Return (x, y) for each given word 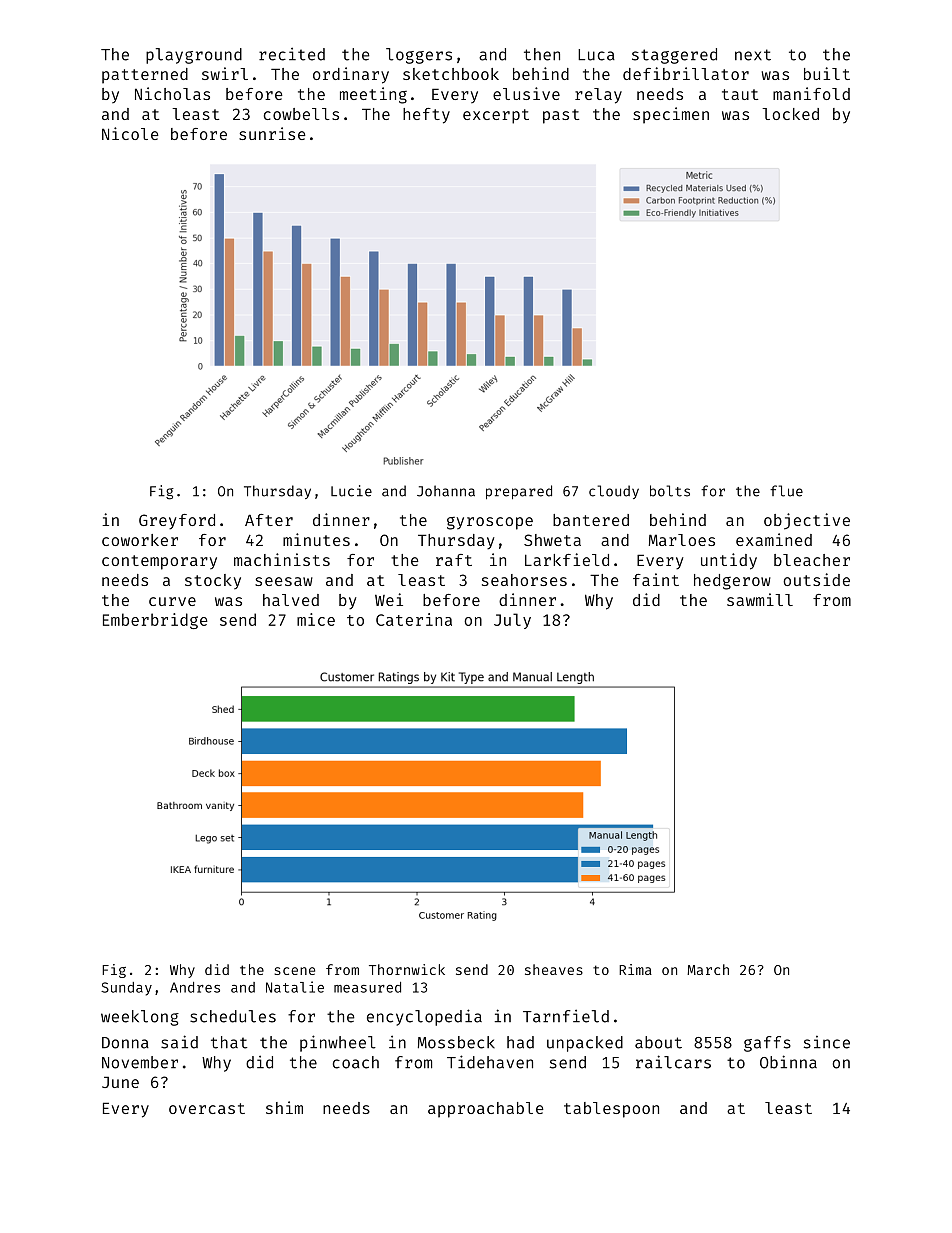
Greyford (177, 522)
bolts (670, 491)
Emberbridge (155, 621)
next (753, 55)
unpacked (585, 1044)
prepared (519, 492)
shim (284, 1107)
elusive (526, 93)
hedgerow (732, 582)
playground (194, 56)
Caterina (414, 619)
